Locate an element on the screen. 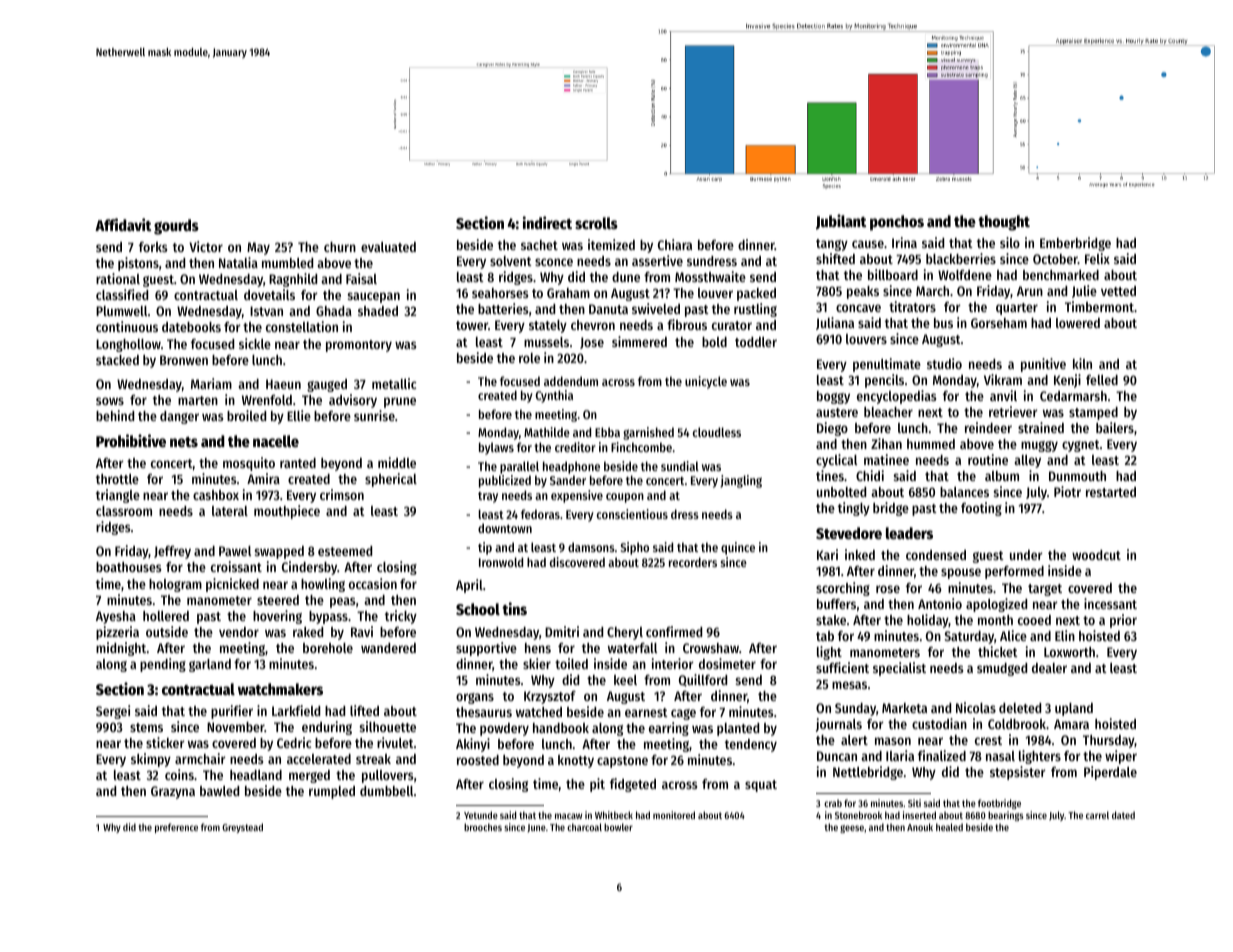 The width and height of the screenshot is (1233, 952). Piotr is located at coordinates (1067, 491).
